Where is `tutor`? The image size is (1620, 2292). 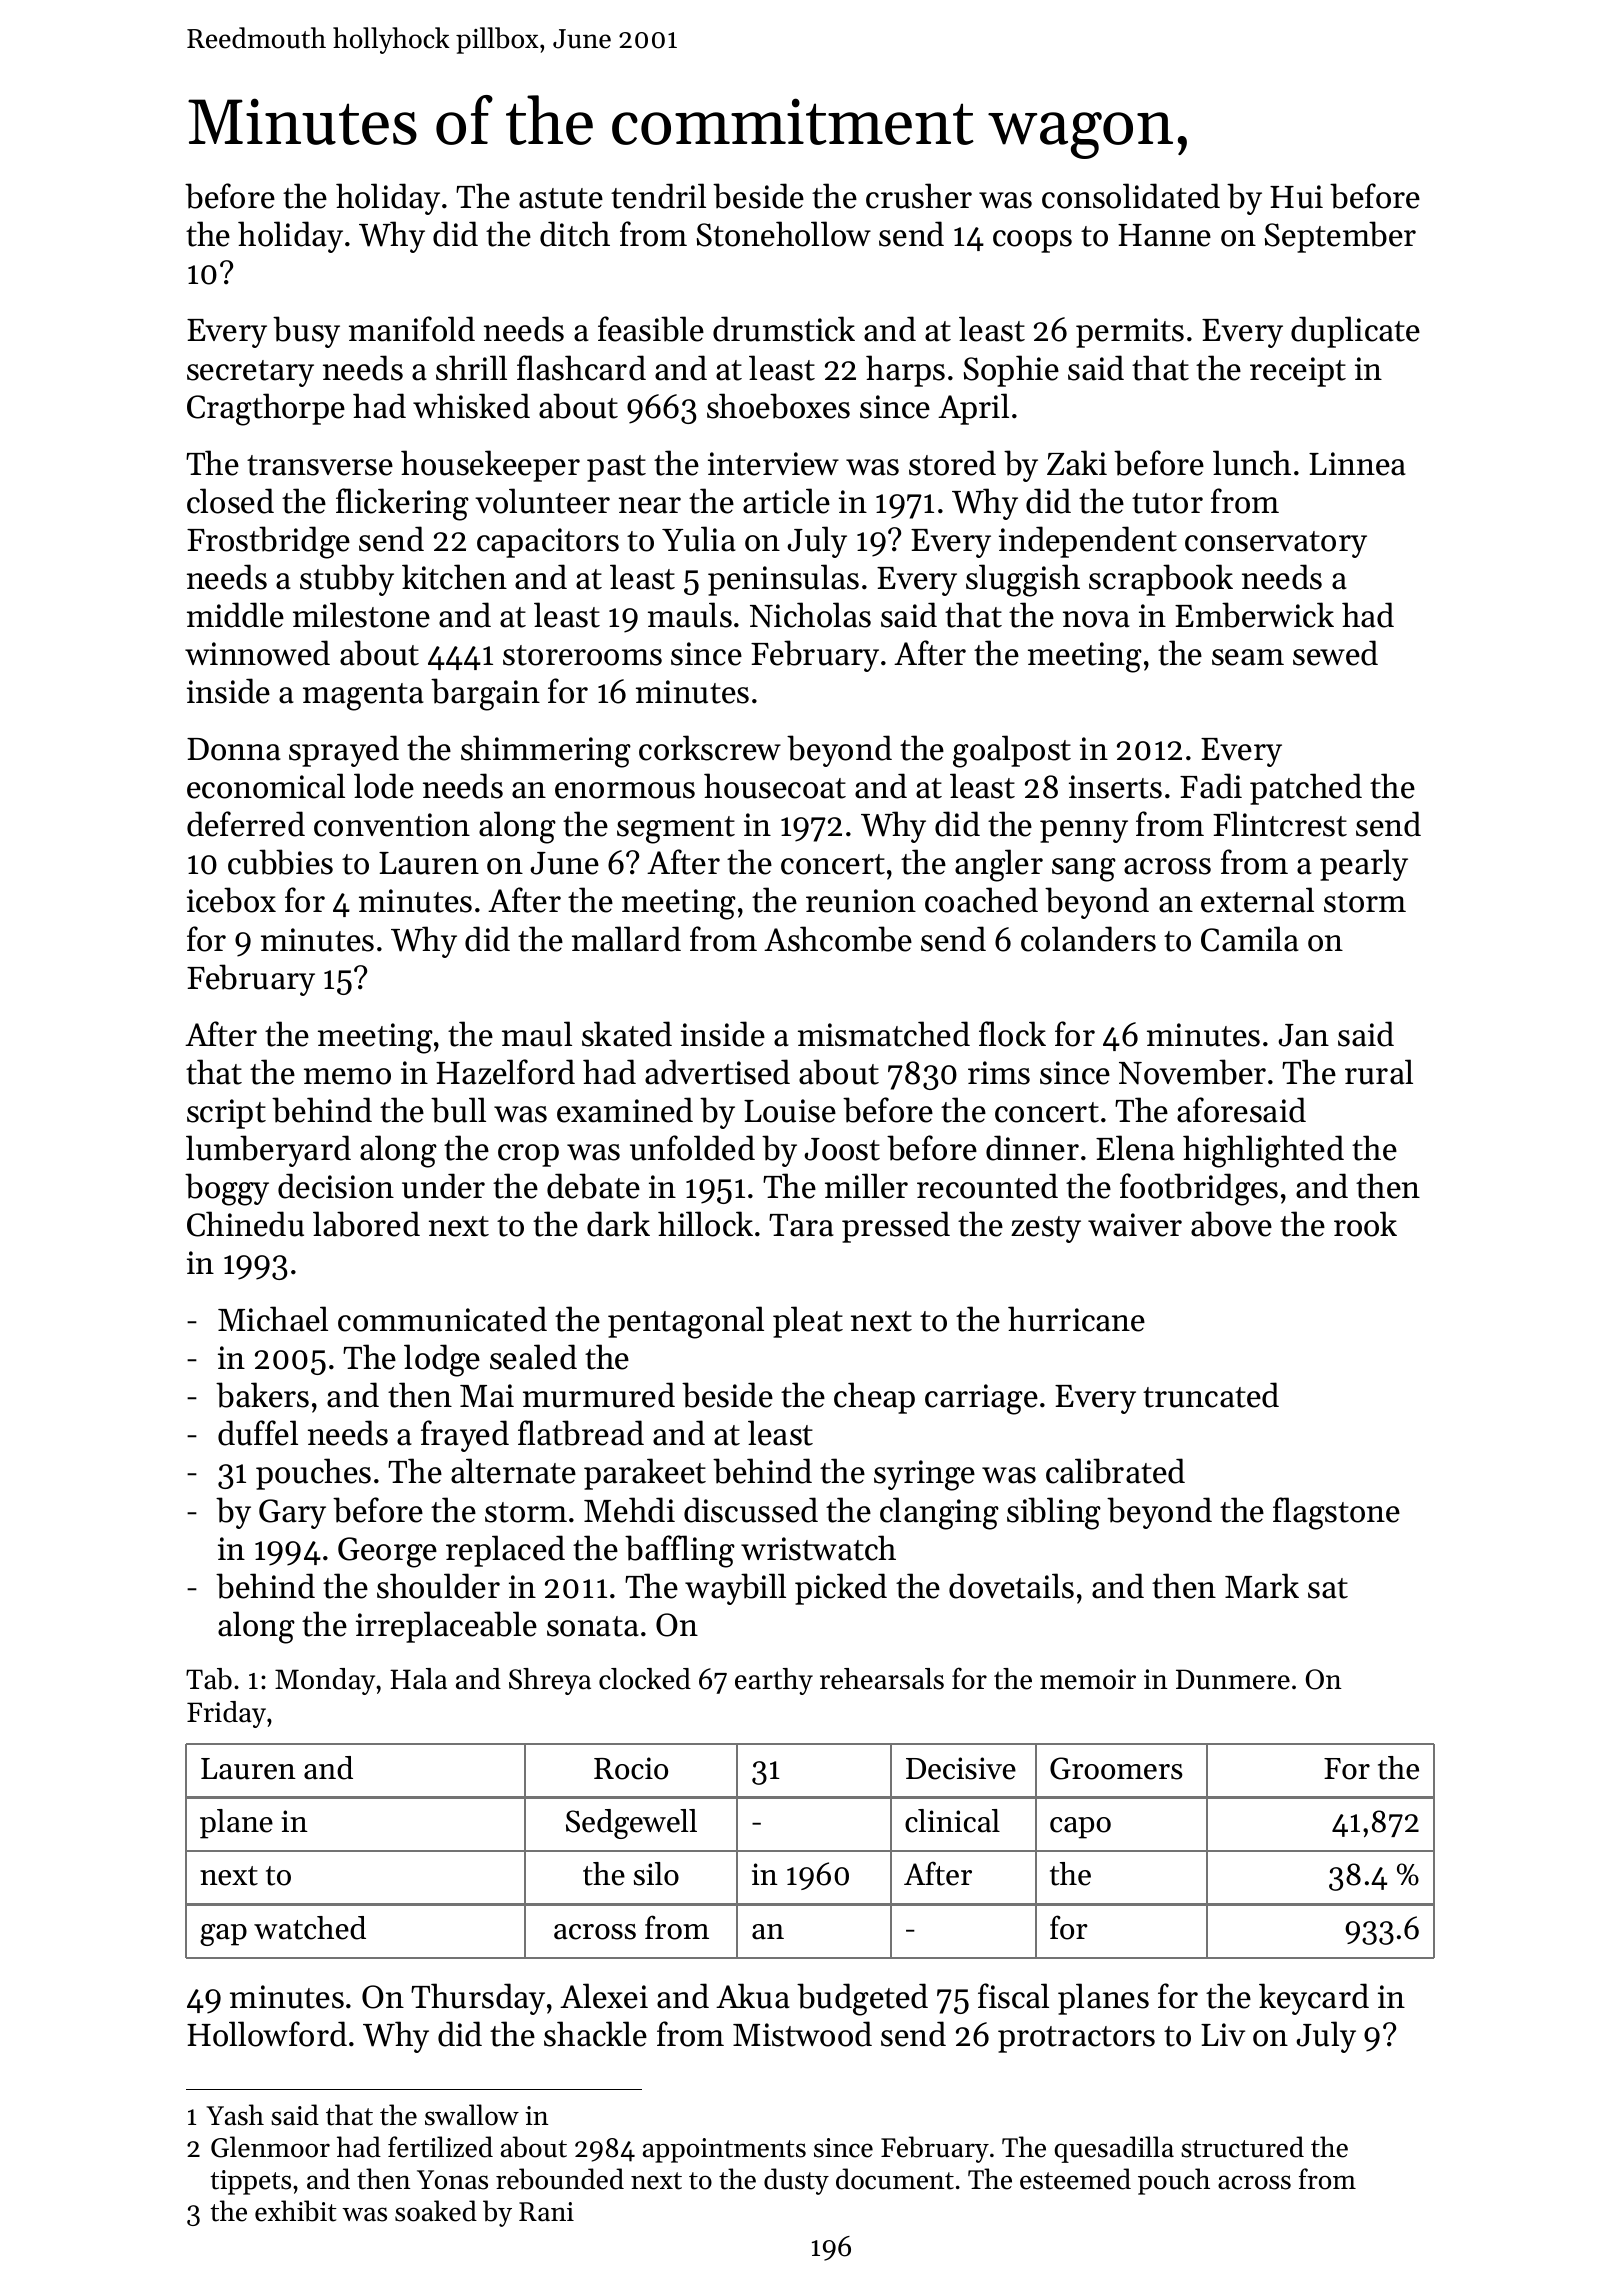 tutor is located at coordinates (1167, 503).
